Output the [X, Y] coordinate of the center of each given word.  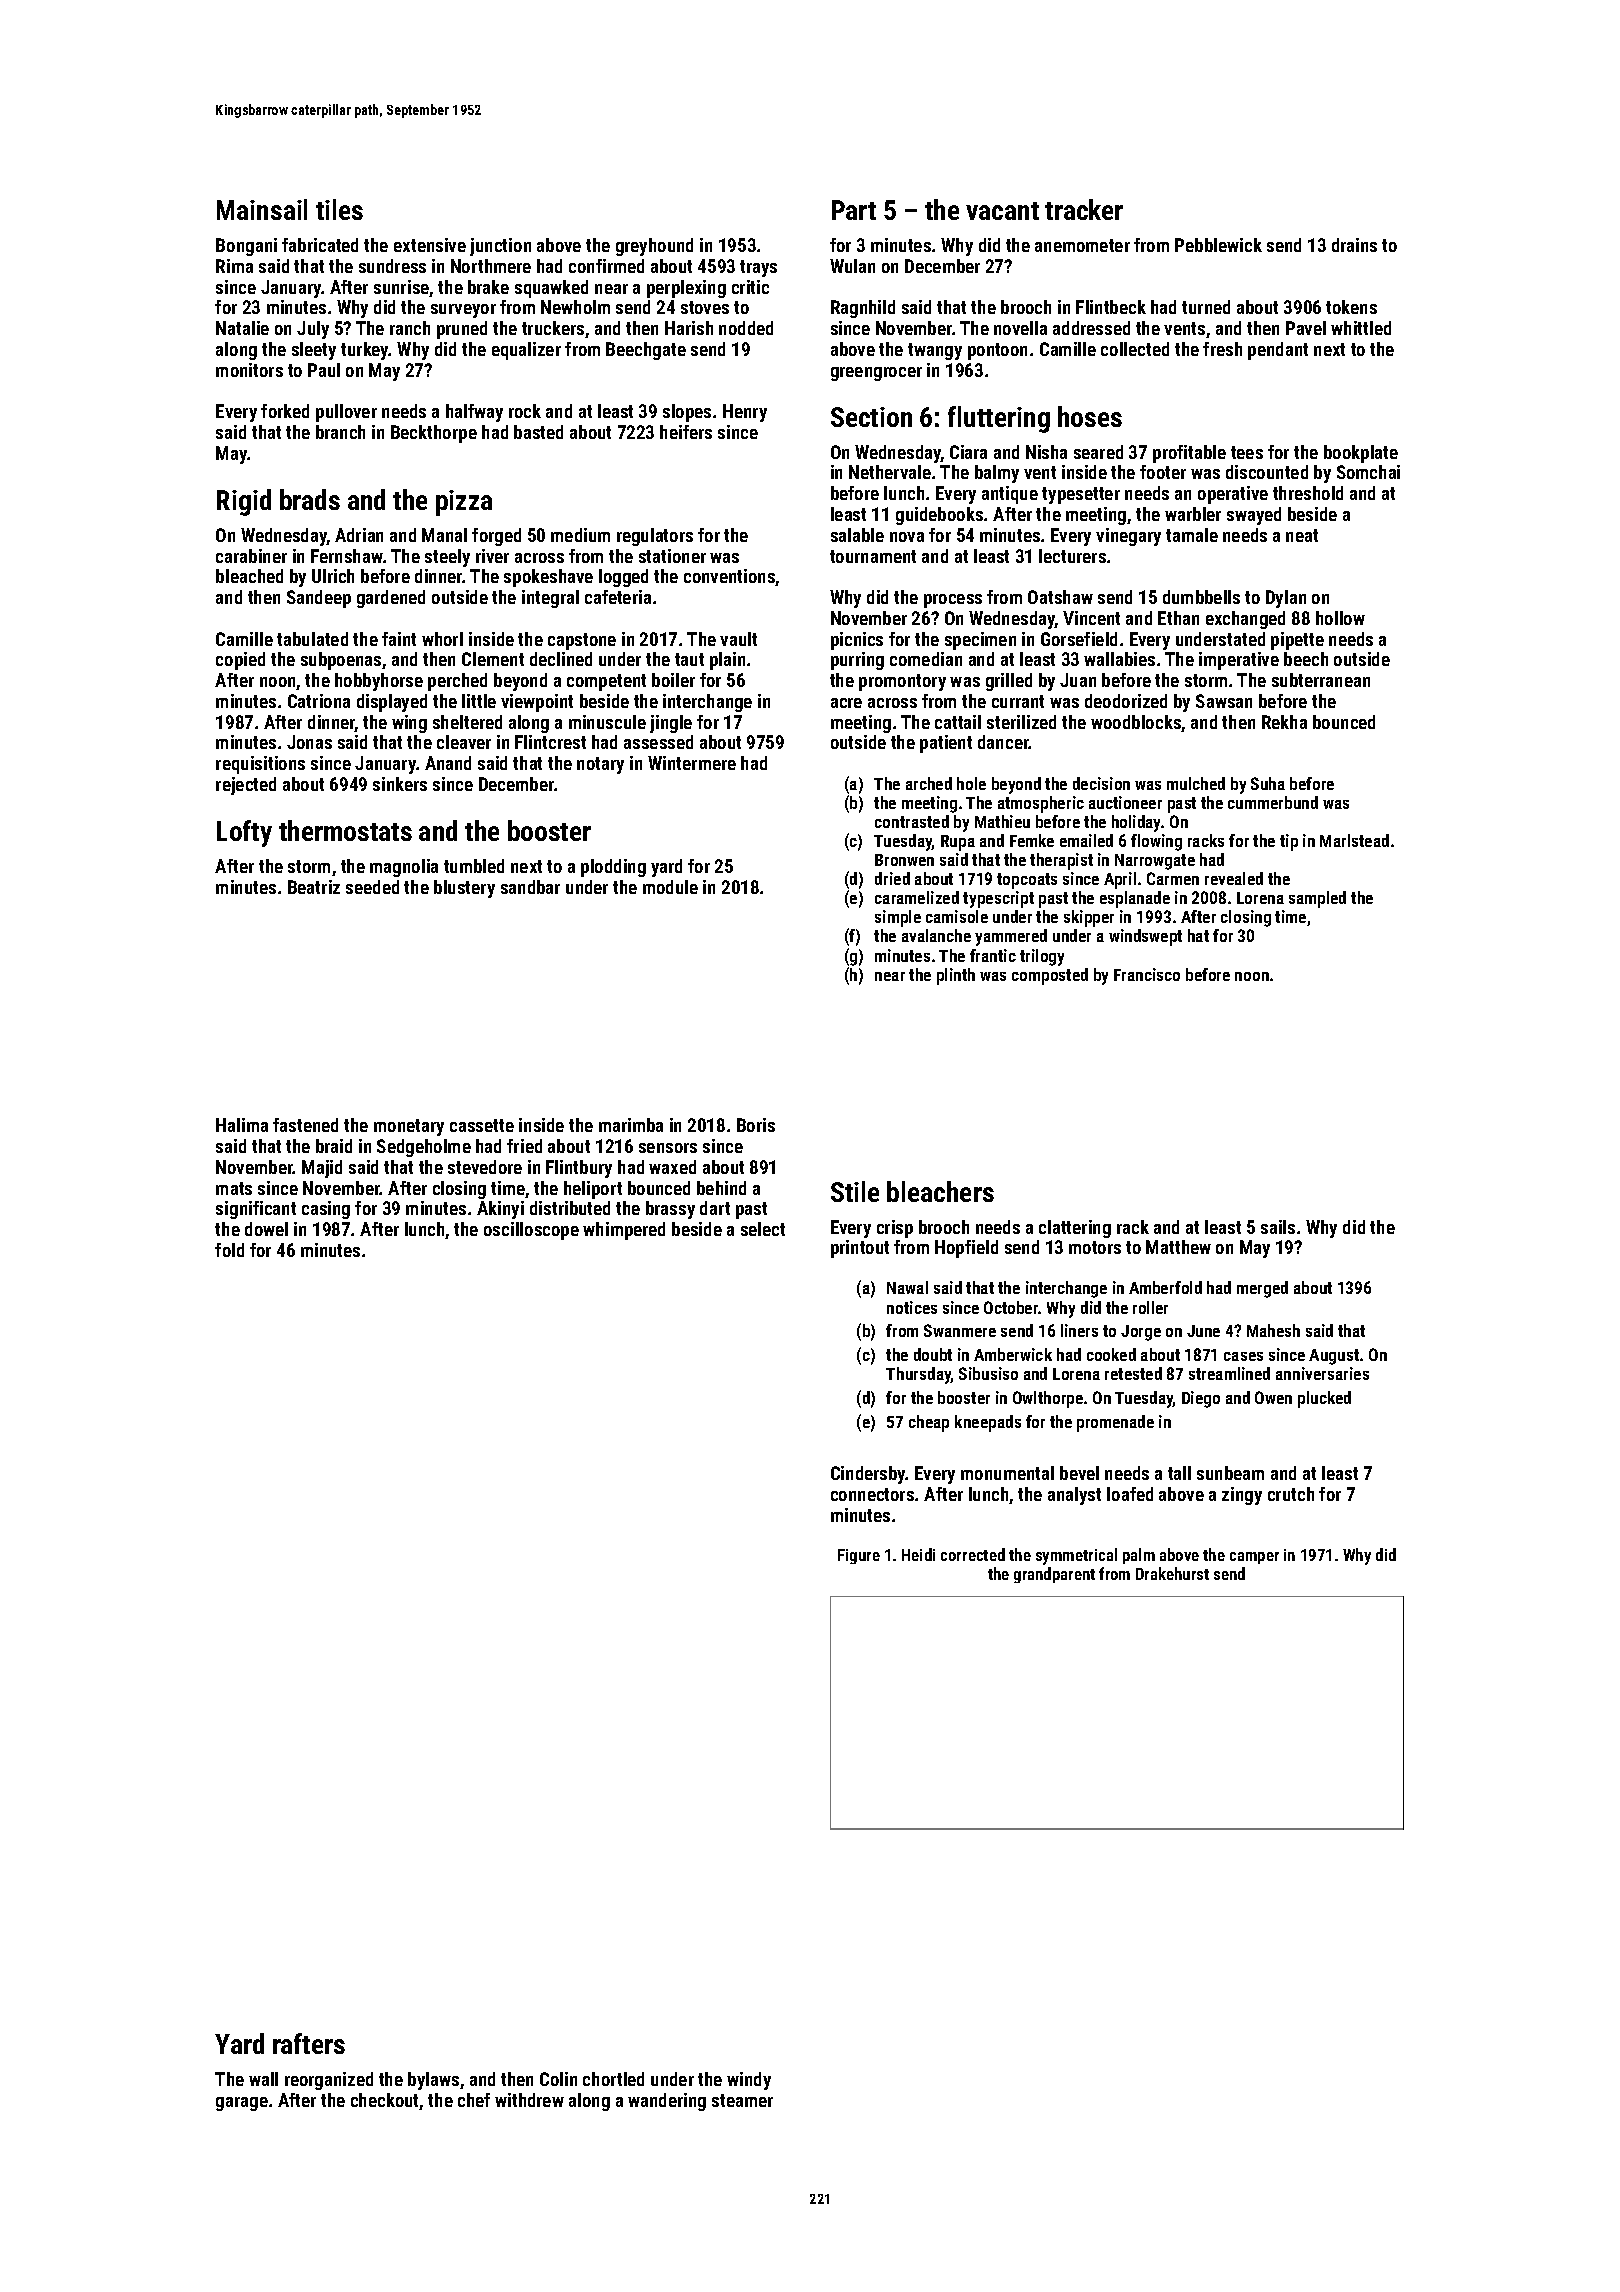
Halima [242, 1125]
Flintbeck [1111, 307]
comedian [926, 659]
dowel [266, 1229]
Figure [859, 1556]
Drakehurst [1172, 1573]
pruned [462, 330]
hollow [1340, 618]
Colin [558, 2079]
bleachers [940, 1191]
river [492, 556]
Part [854, 210]
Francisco [1147, 974]
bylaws [433, 2081]
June [1203, 1331]
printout [860, 1249]
